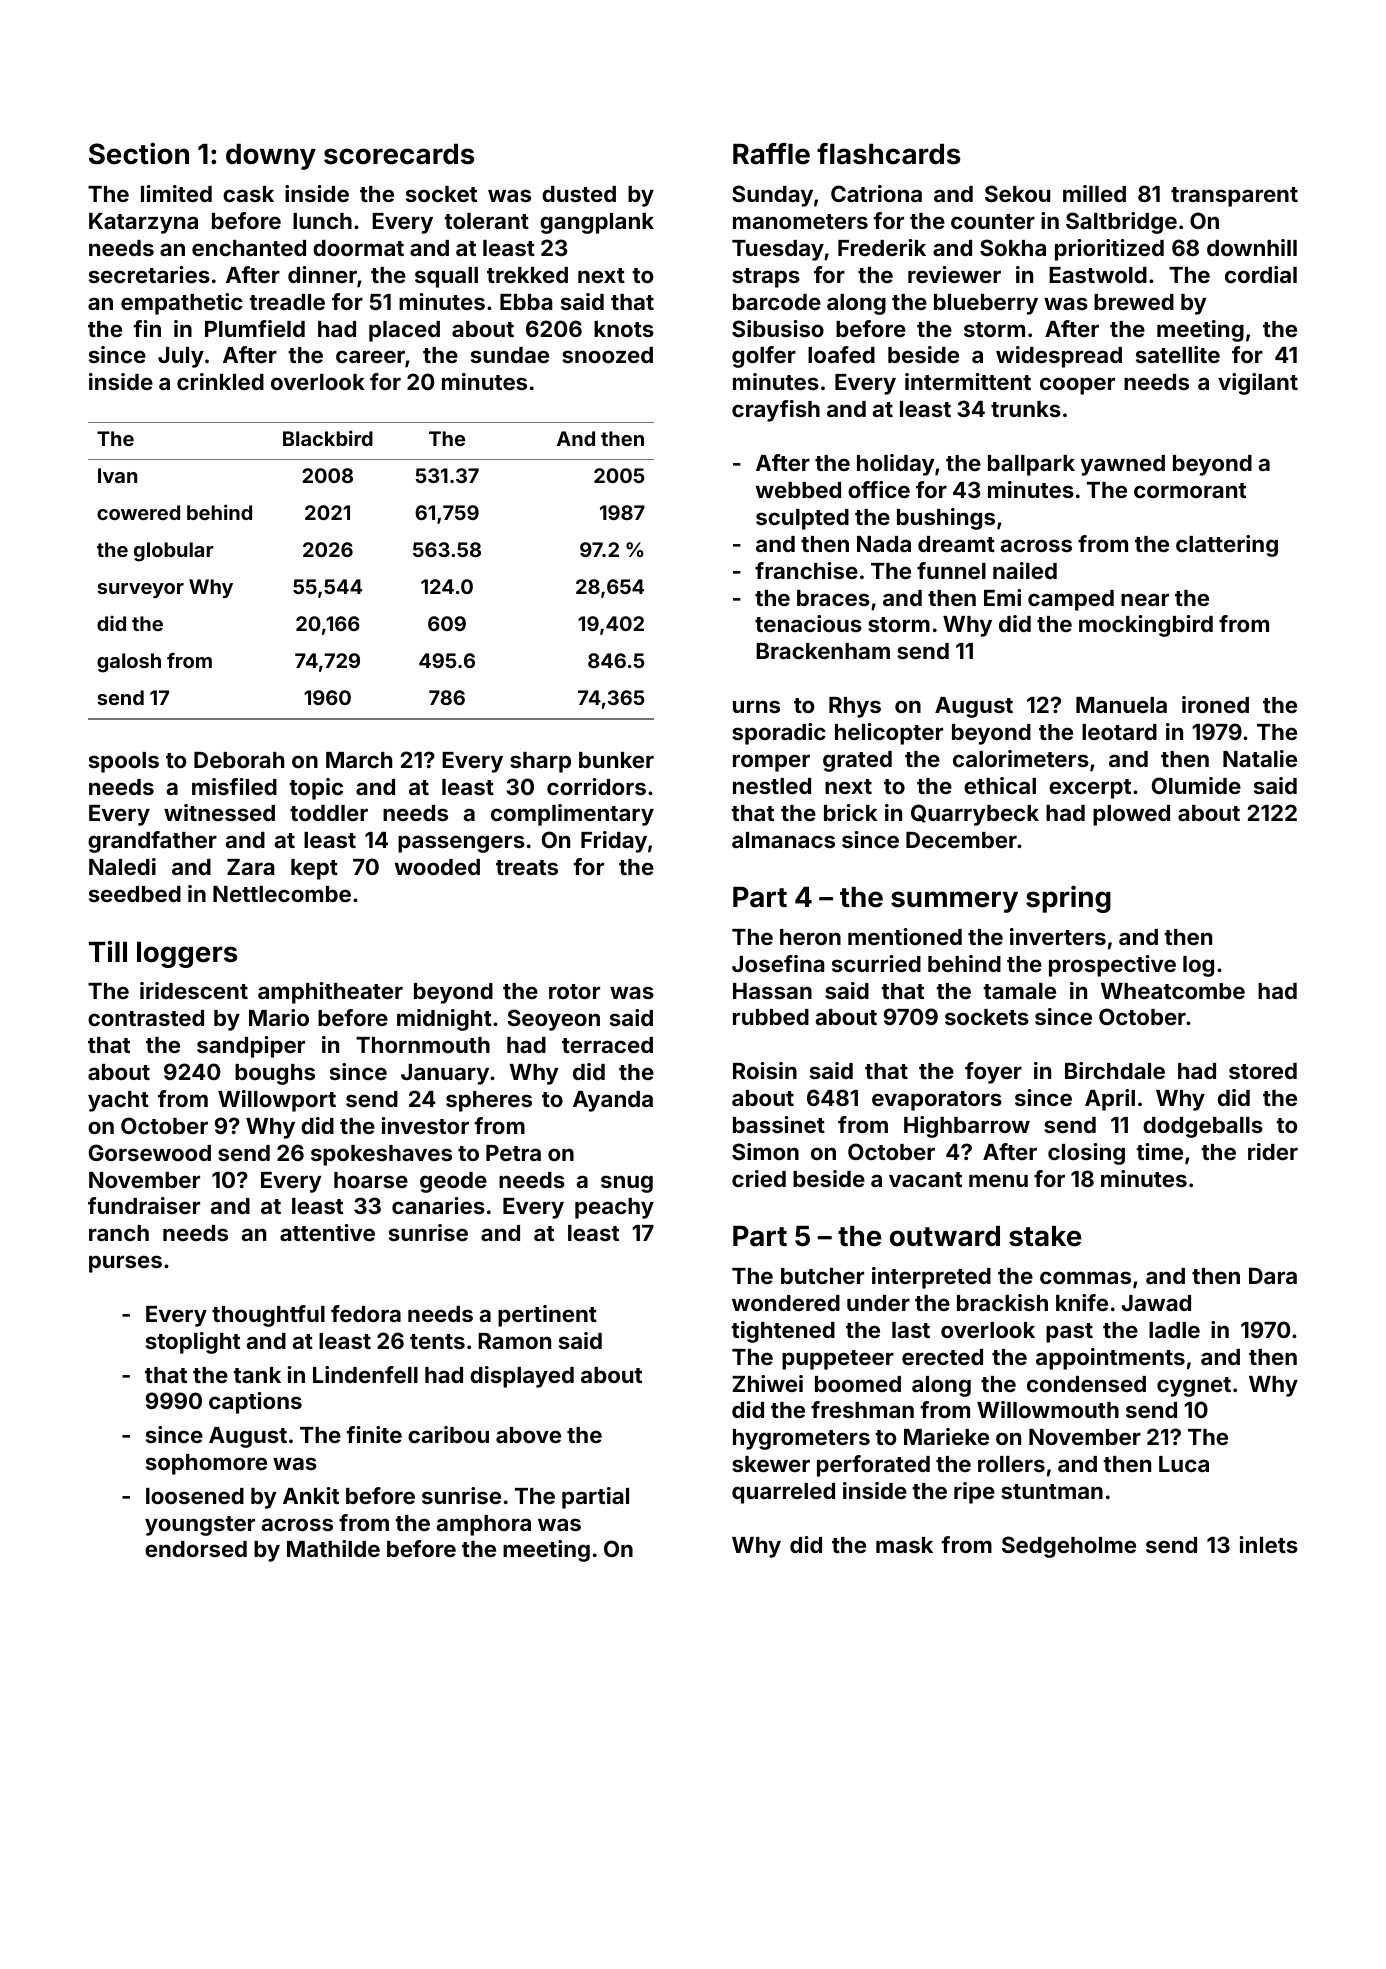 Image resolution: width=1386 pixels, height=1969 pixels. I want to click on sculpted, so click(802, 519).
